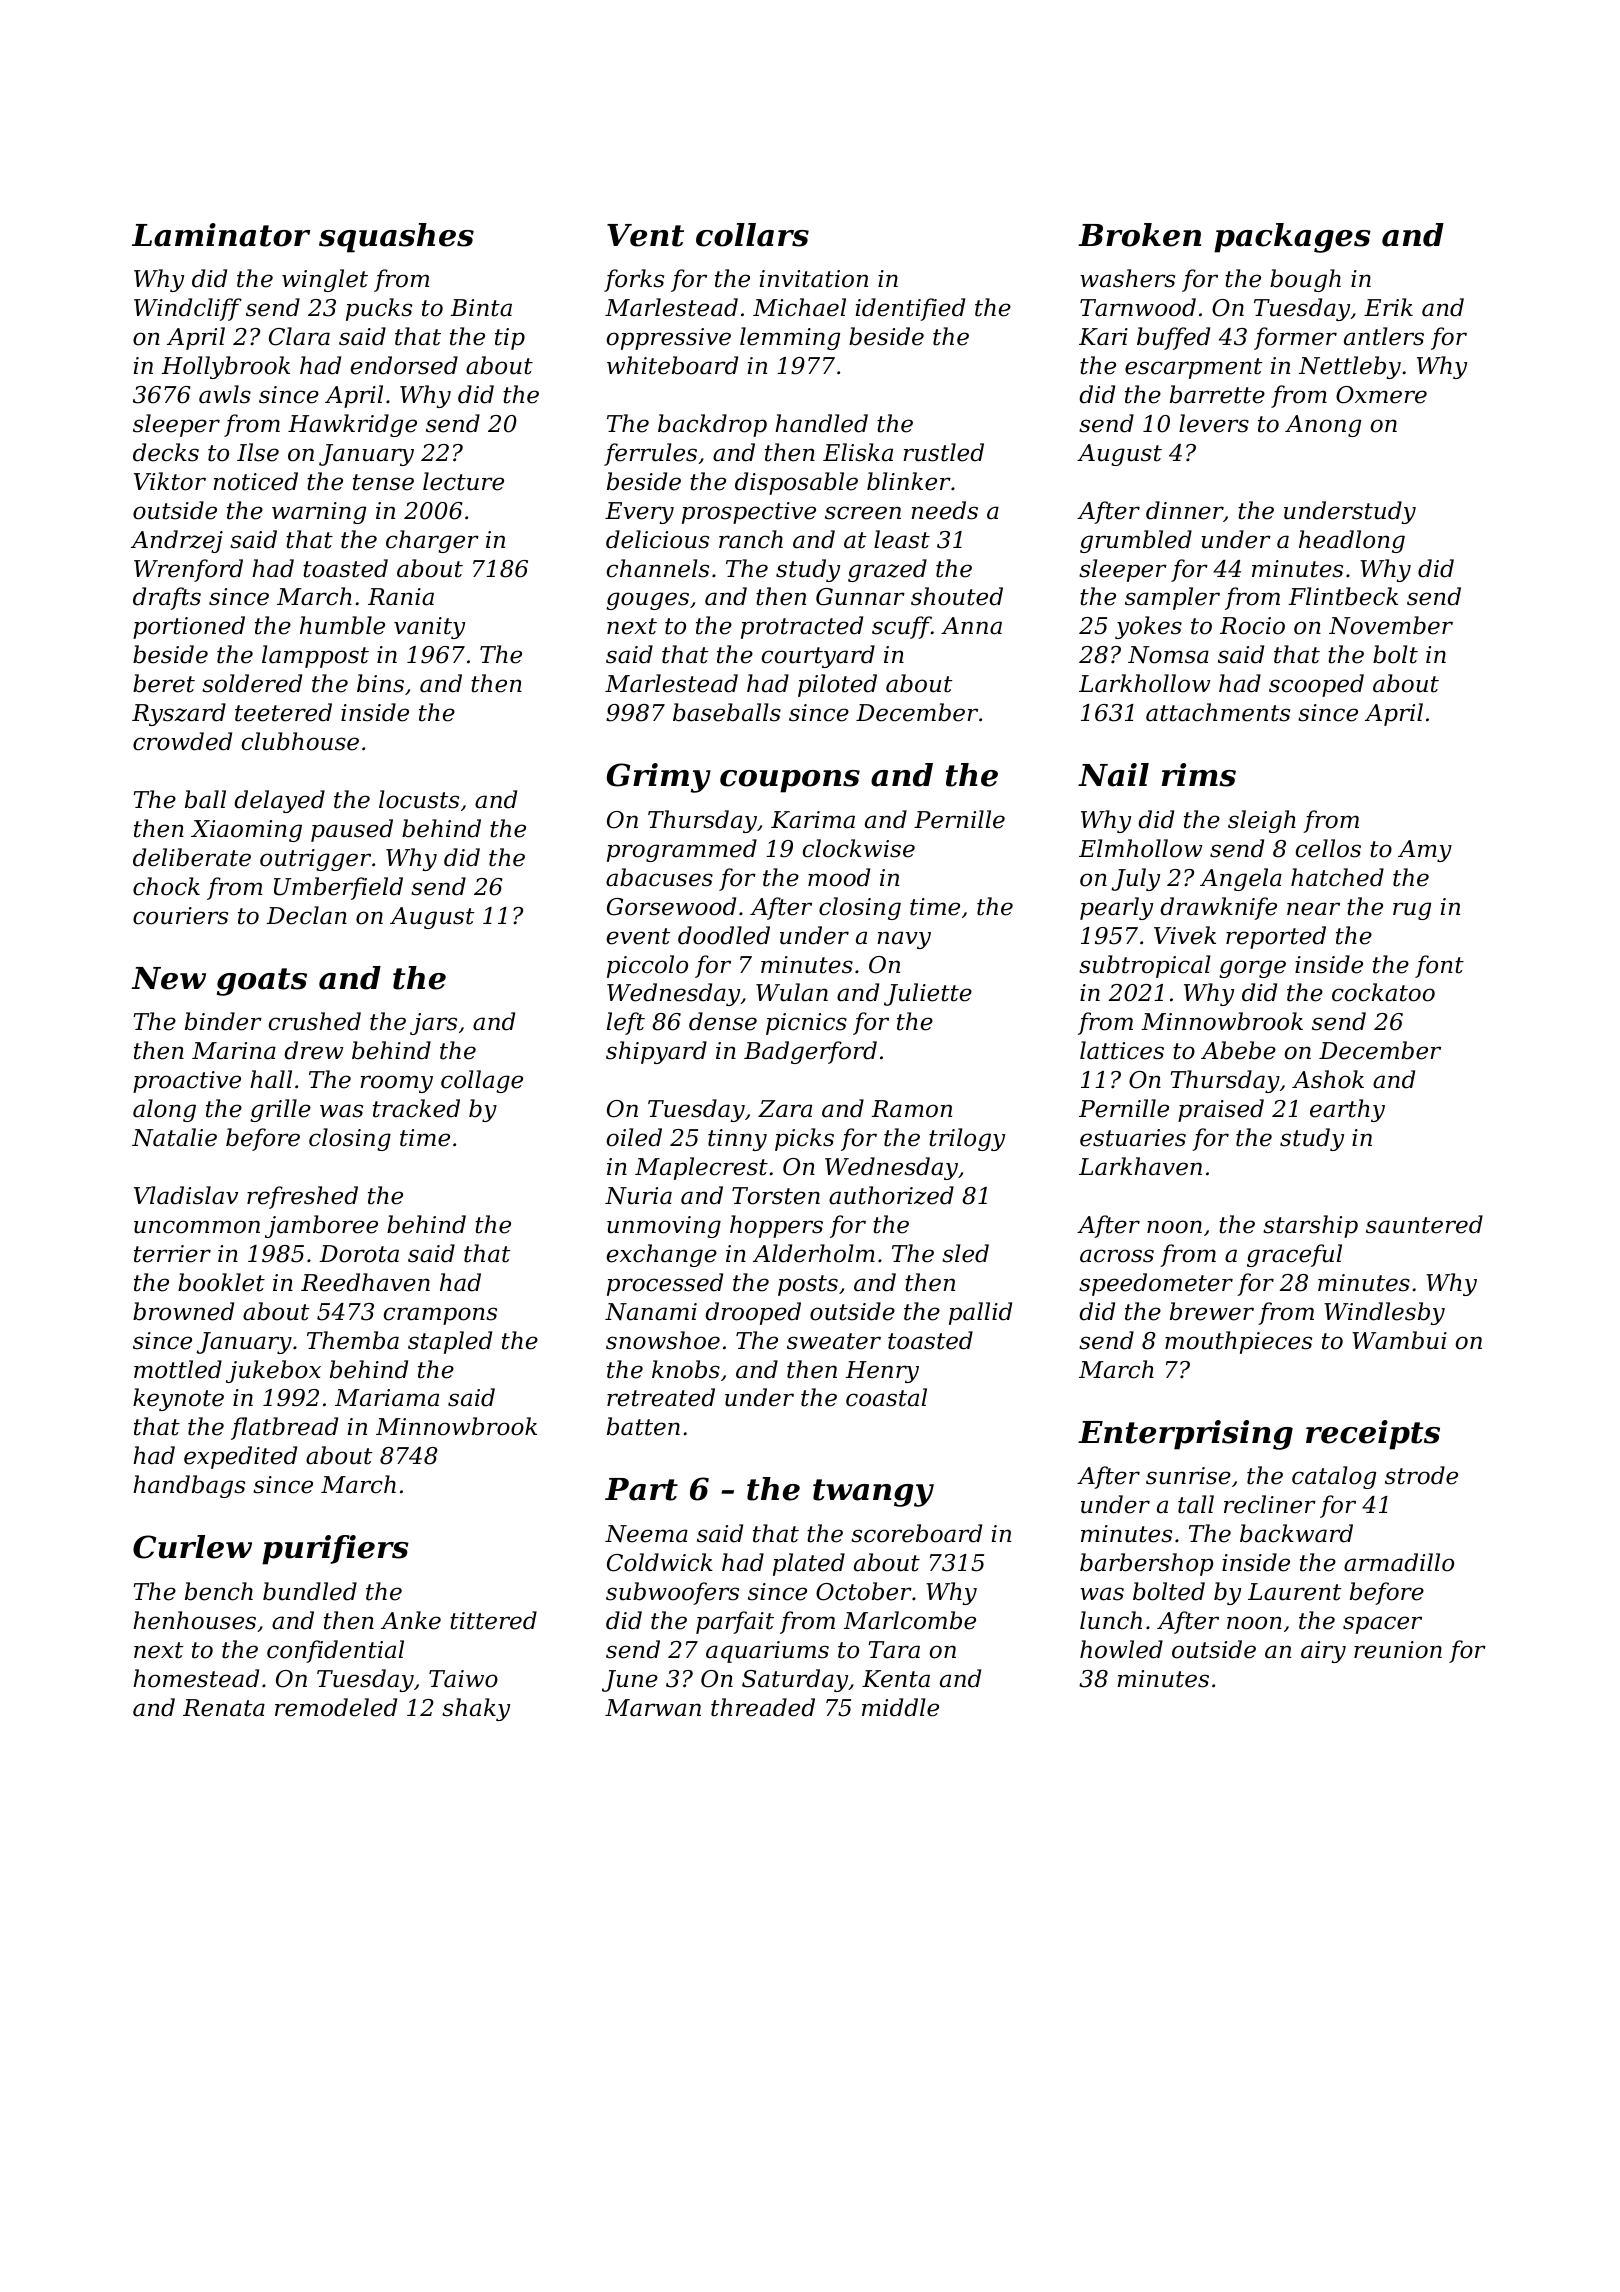 This screenshot has width=1620, height=2292. I want to click on airy, so click(1323, 1652).
